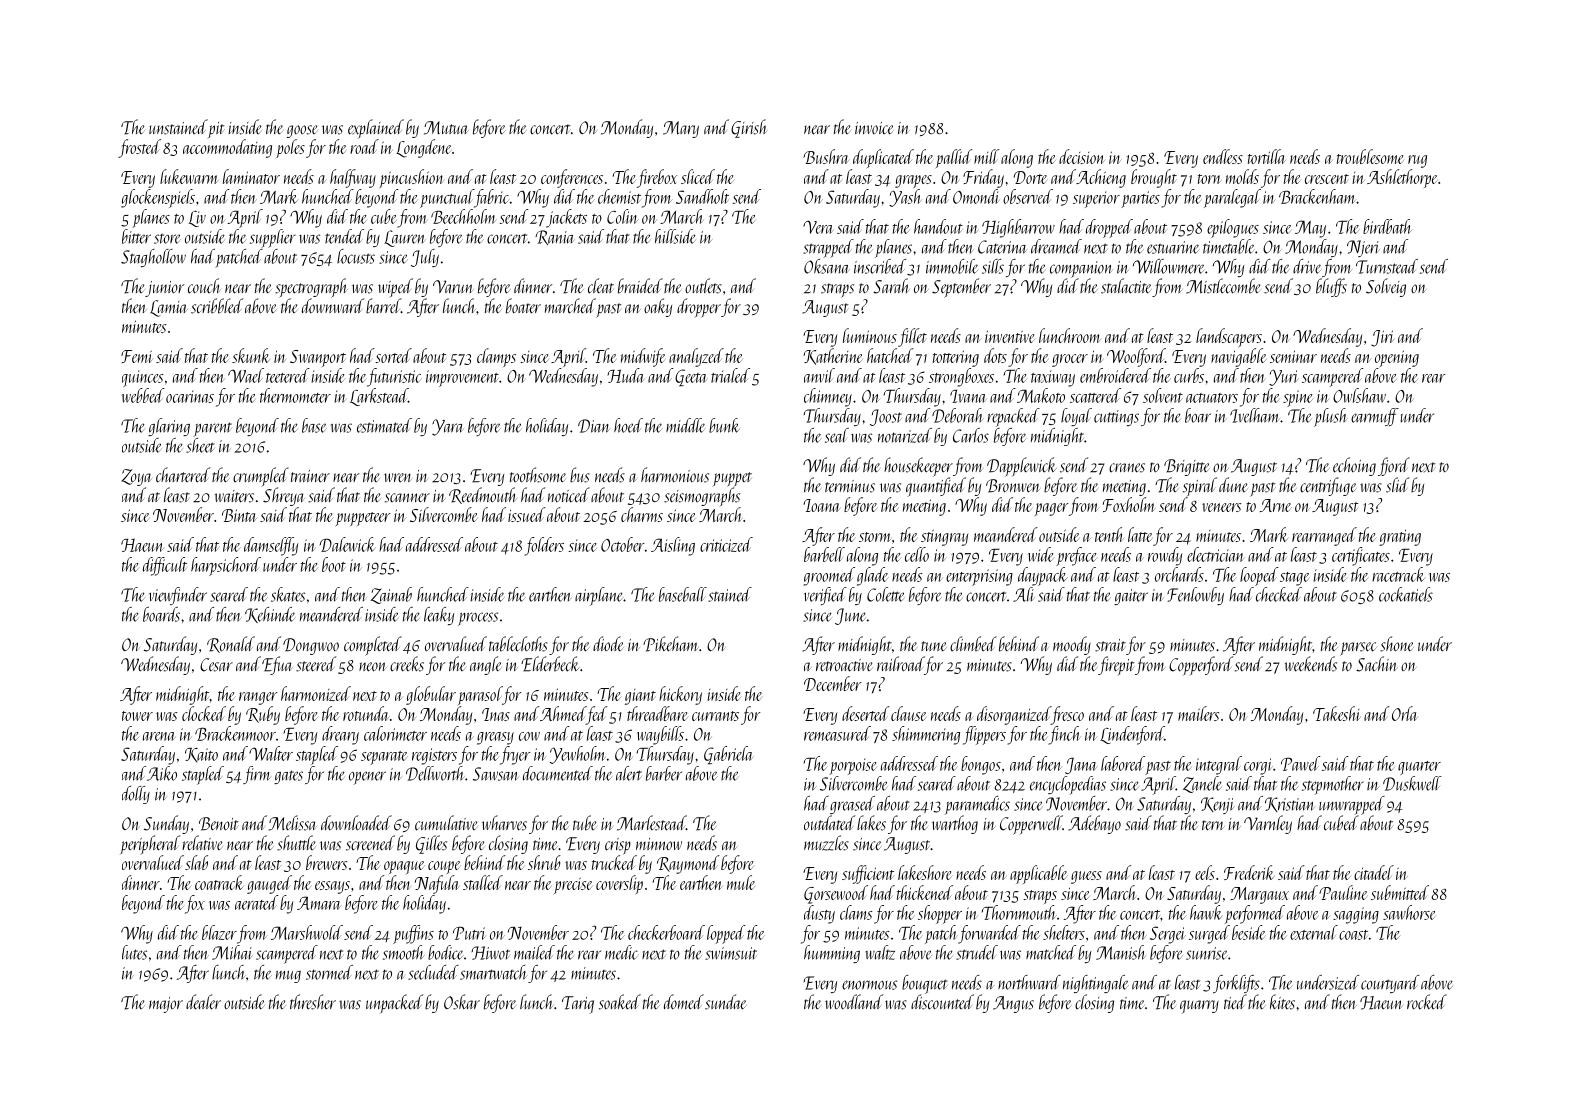 The width and height of the screenshot is (1574, 1113). Describe the element at coordinates (302, 131) in the screenshot. I see `goose` at that location.
